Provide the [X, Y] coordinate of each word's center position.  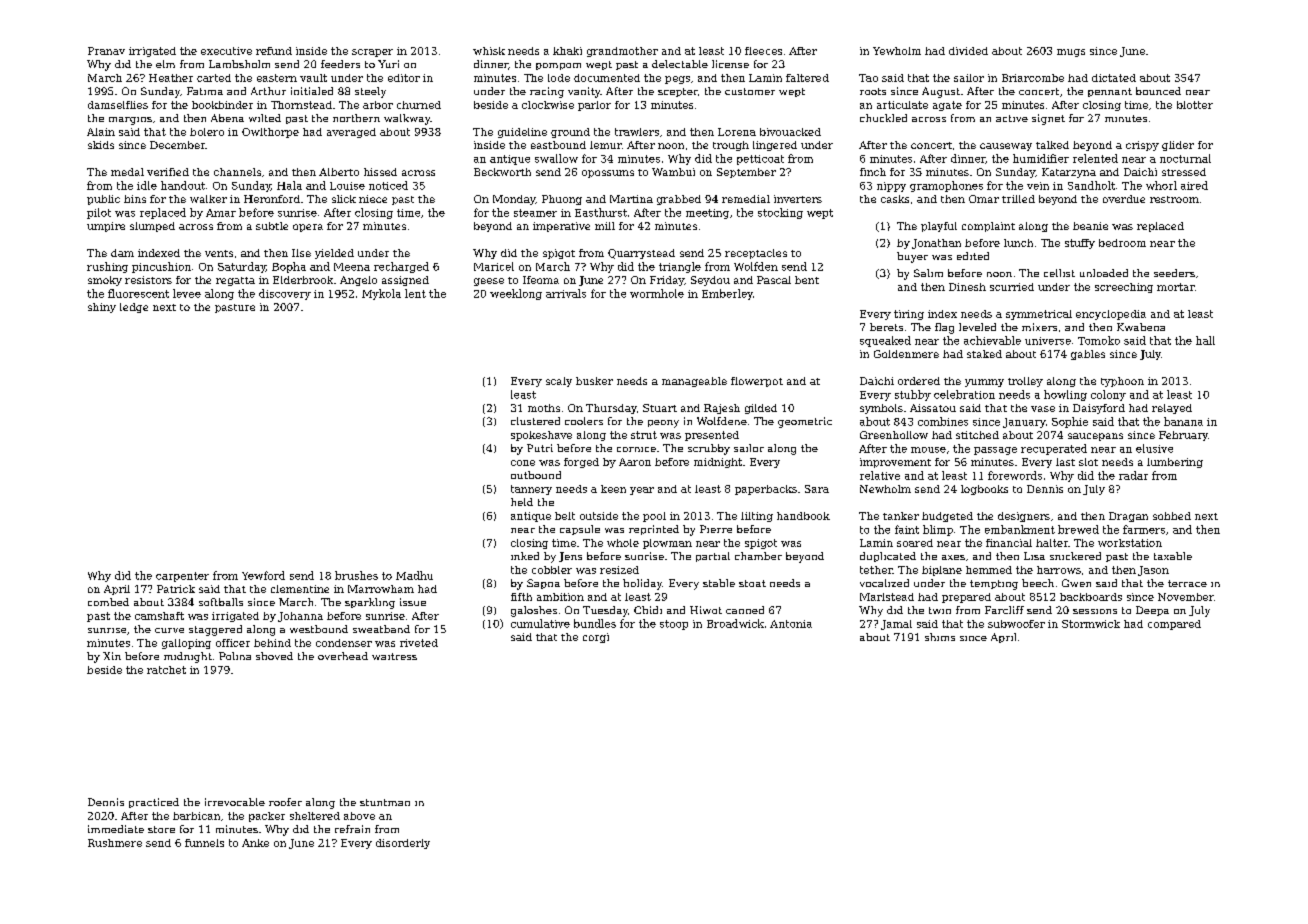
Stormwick [1091, 624]
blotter [1195, 105]
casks [895, 199]
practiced [154, 803]
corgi [596, 638]
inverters [798, 199]
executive [226, 51]
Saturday [242, 267]
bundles [595, 623]
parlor [594, 106]
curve [169, 630]
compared [1174, 625]
